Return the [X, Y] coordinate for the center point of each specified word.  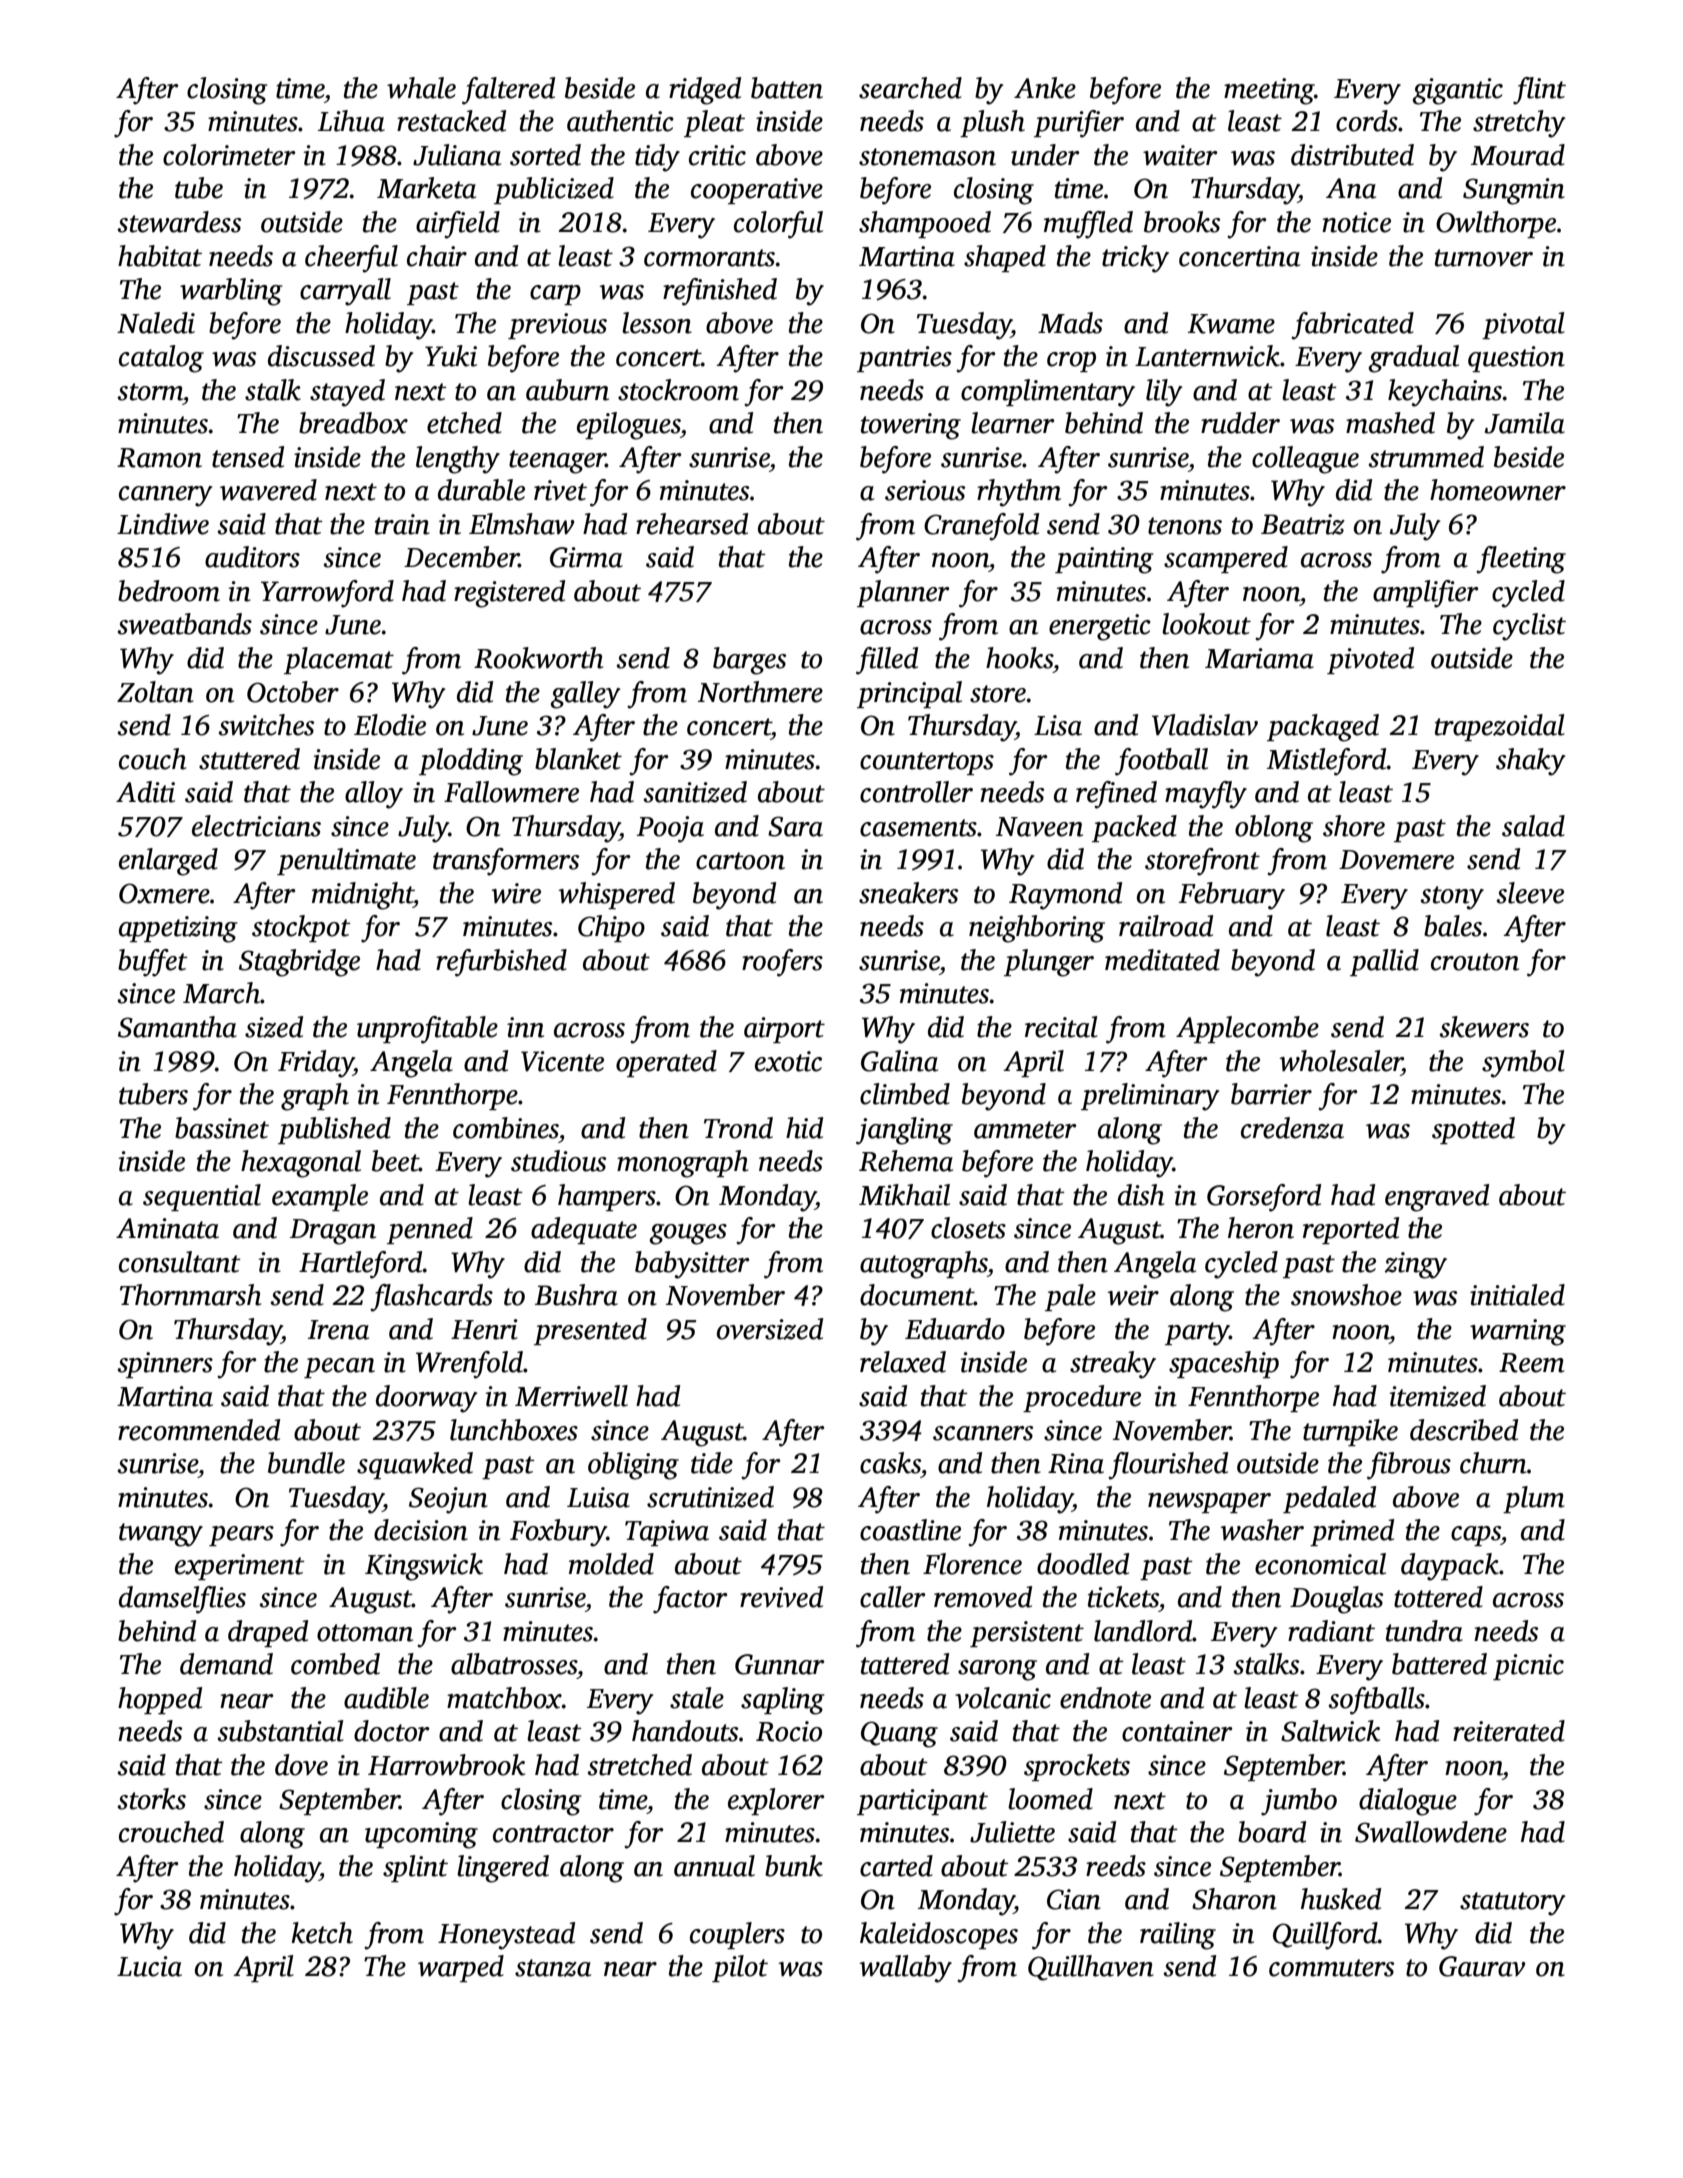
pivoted [1370, 660]
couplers [737, 1935]
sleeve [1530, 893]
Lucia [149, 1966]
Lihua [351, 121]
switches [266, 725]
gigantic [1457, 91]
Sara [795, 826]
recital [1061, 1027]
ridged [705, 91]
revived [781, 1597]
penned [430, 1230]
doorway [427, 1399]
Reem [1532, 1363]
